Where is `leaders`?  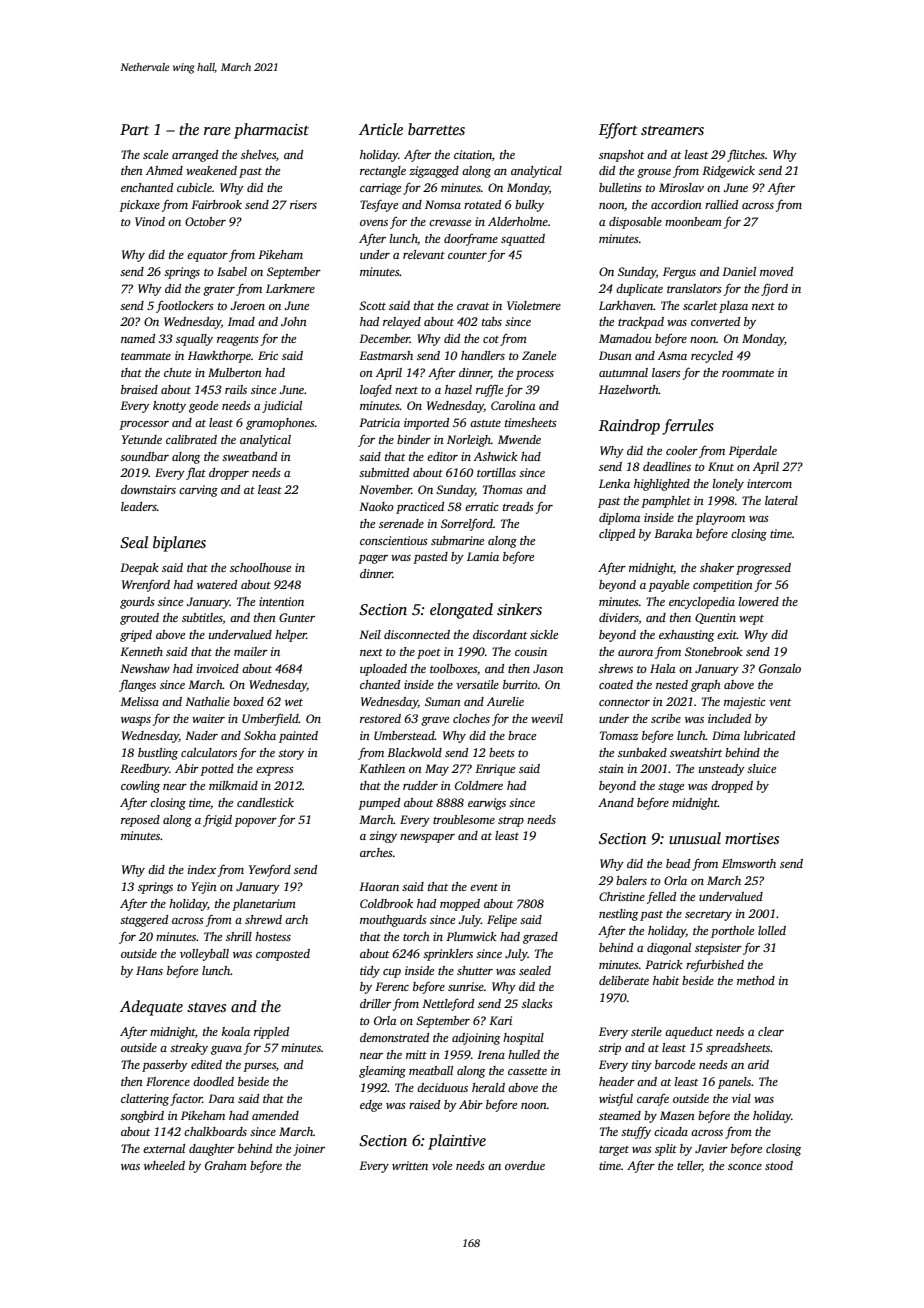 leaders is located at coordinates (139, 506).
